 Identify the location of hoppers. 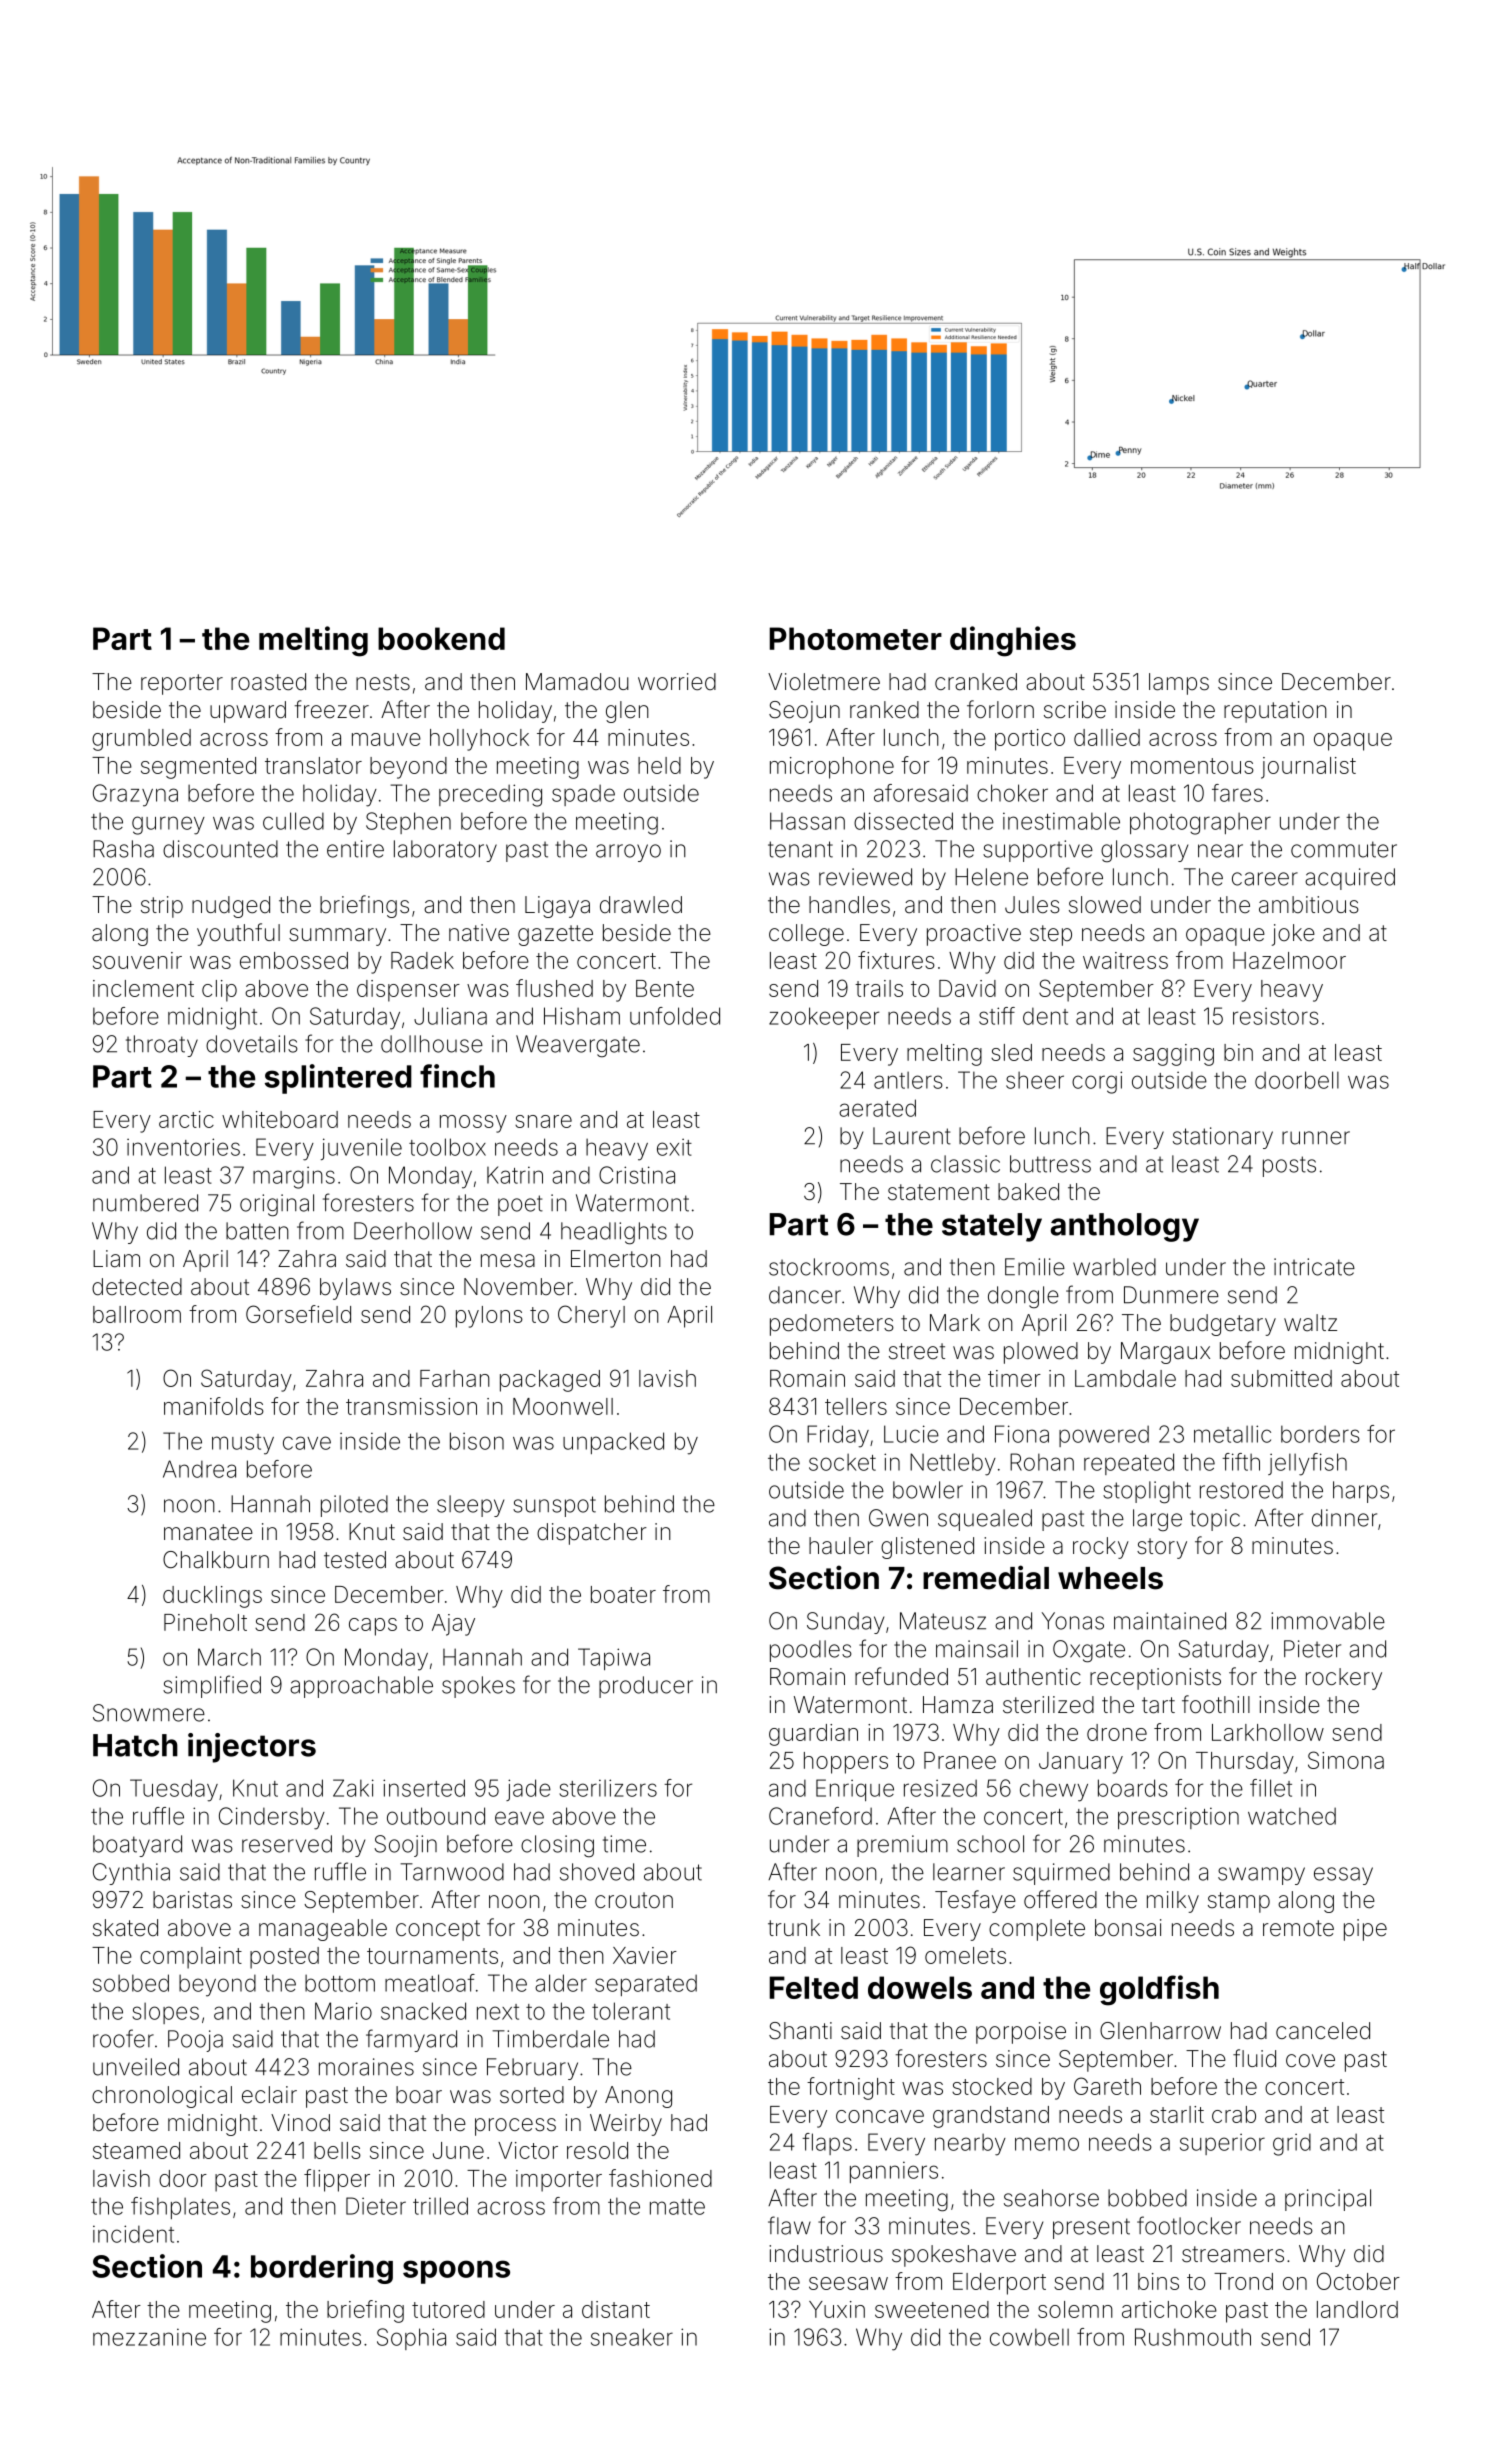
(846, 1763).
